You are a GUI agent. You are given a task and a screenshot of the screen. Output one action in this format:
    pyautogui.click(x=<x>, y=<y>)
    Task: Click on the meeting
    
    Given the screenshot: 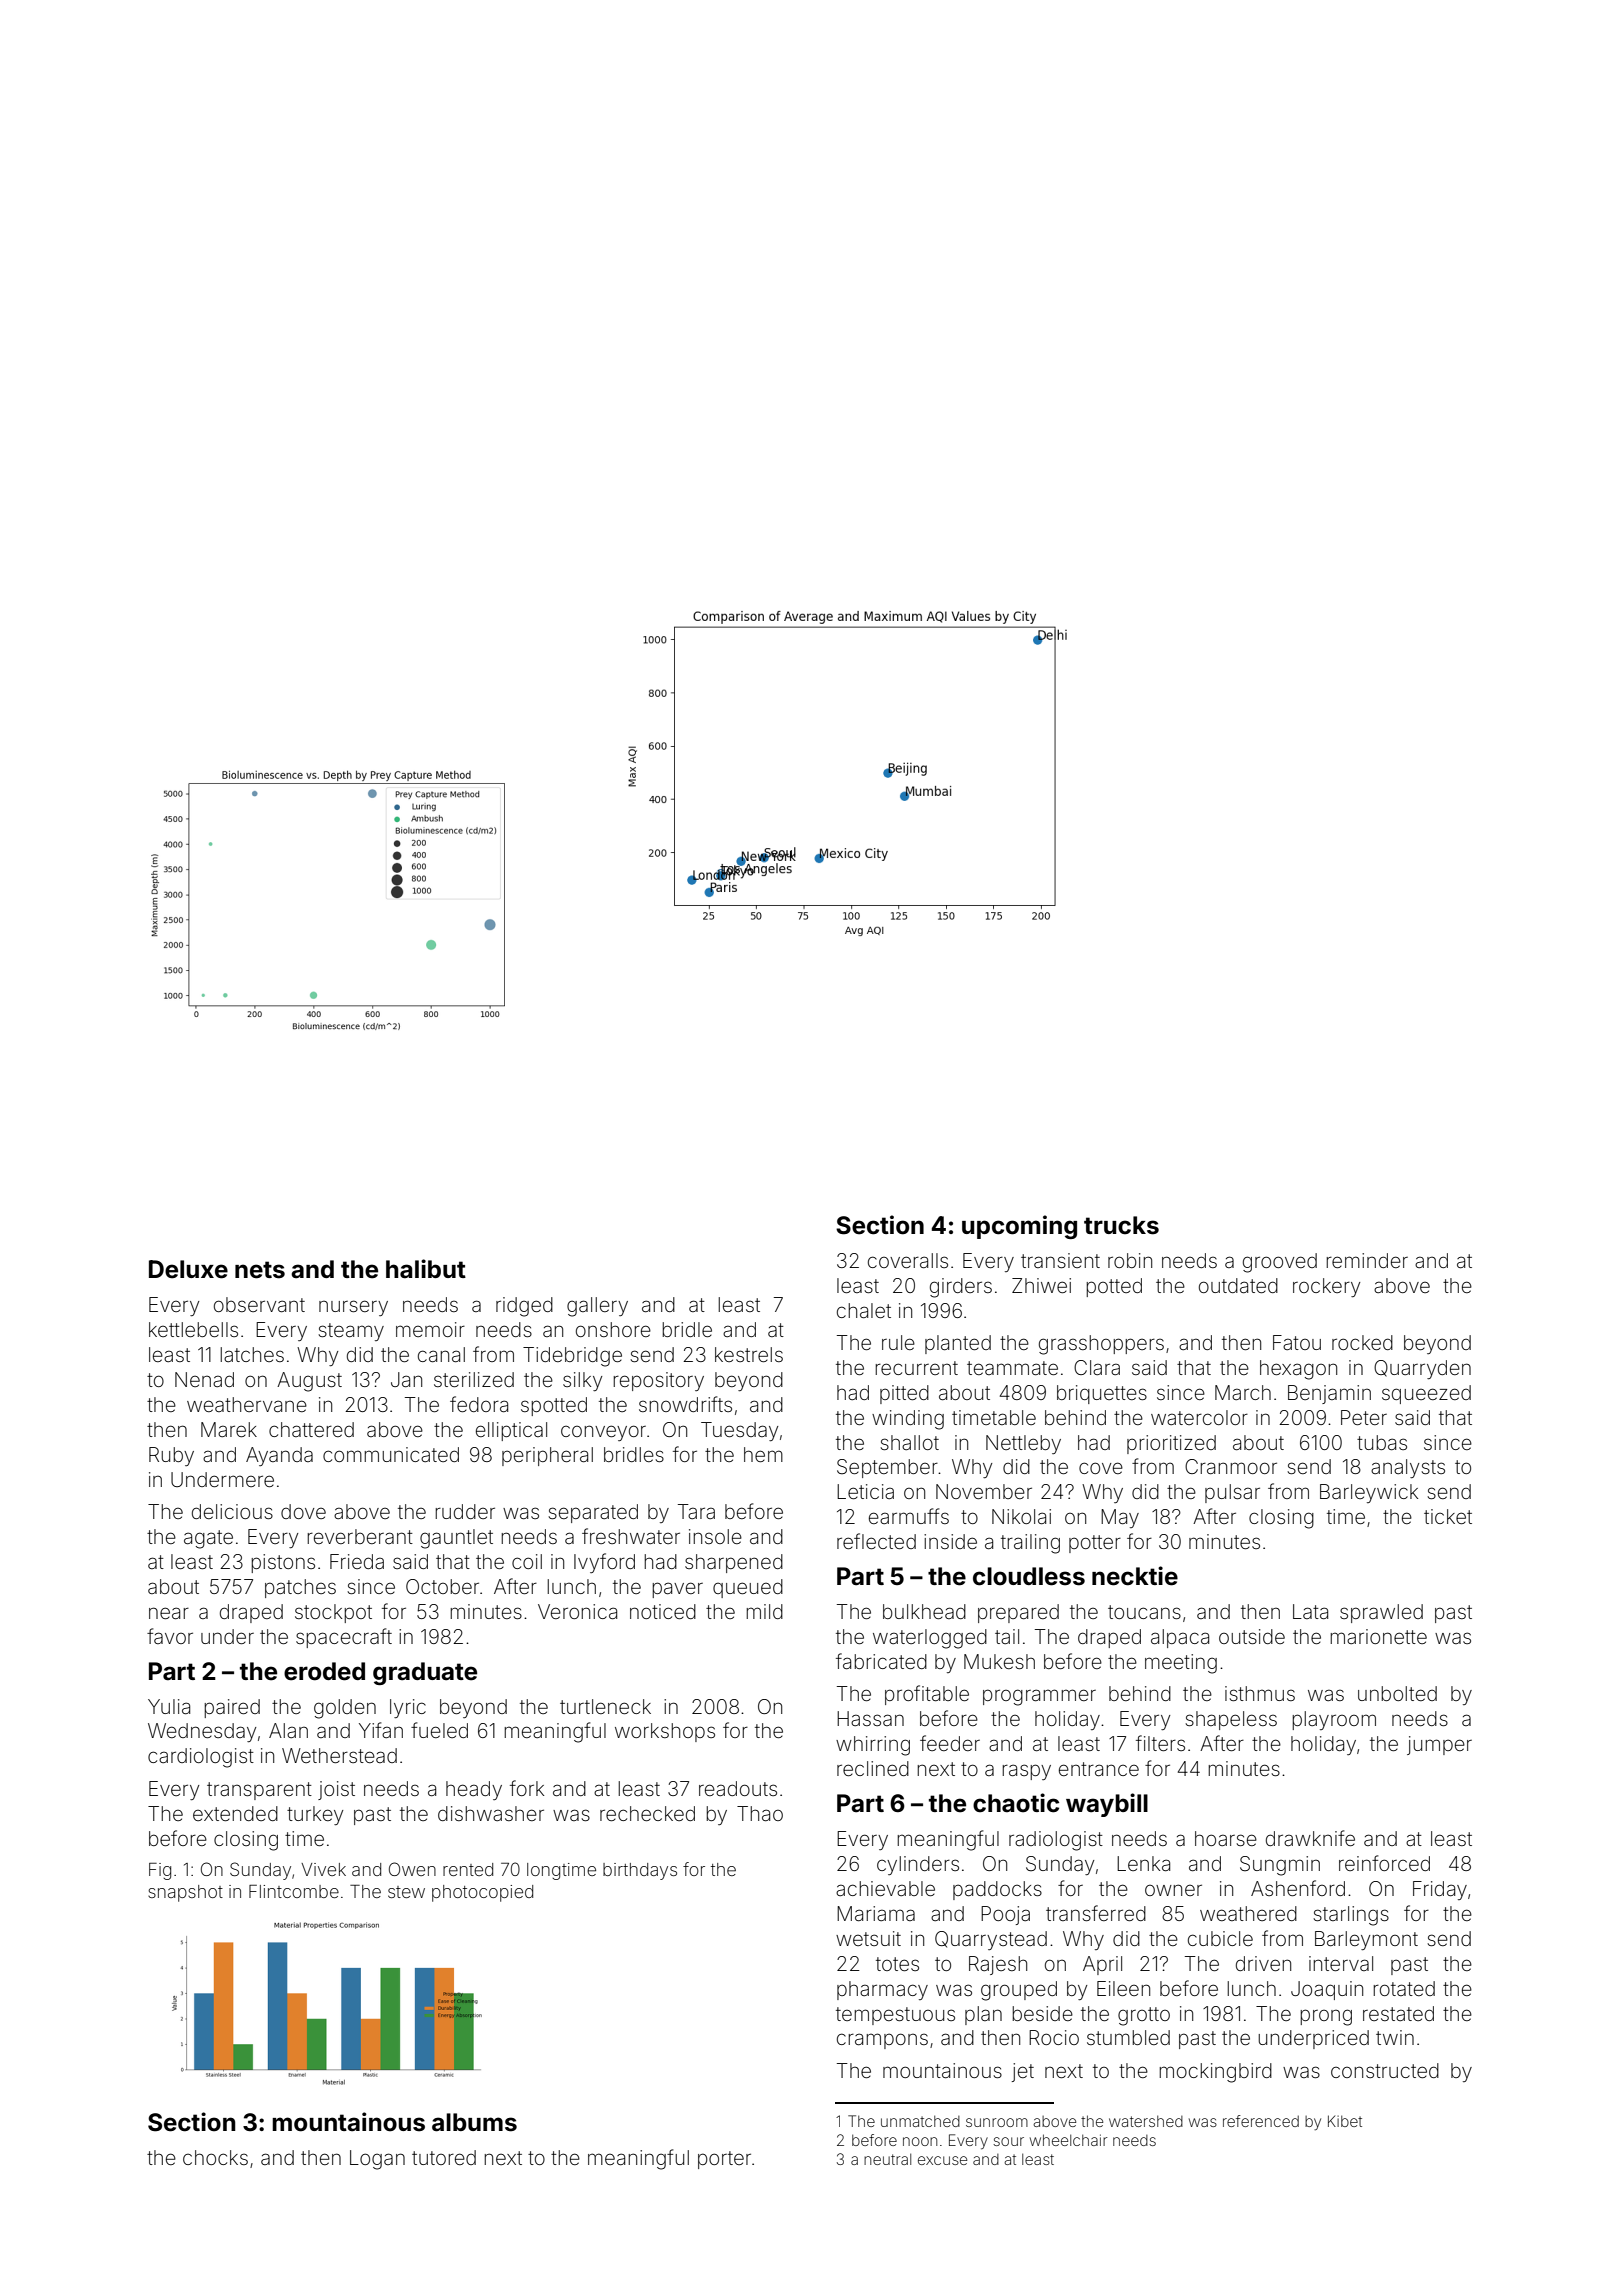 What is the action you would take?
    pyautogui.click(x=1181, y=1664)
